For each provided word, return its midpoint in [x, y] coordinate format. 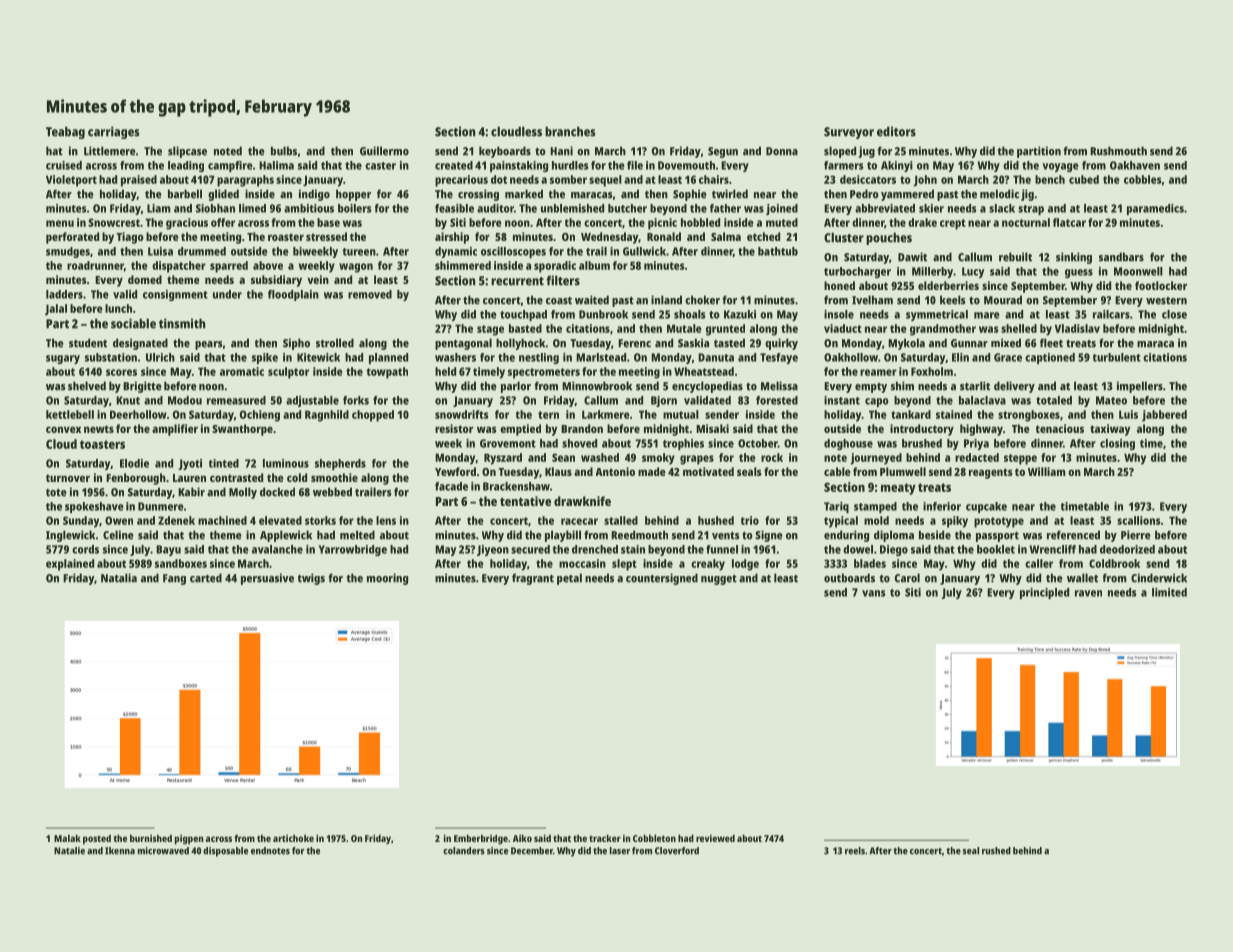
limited [1169, 592]
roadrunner [95, 266]
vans [874, 593]
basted [525, 328]
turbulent [1117, 357]
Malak [67, 838]
